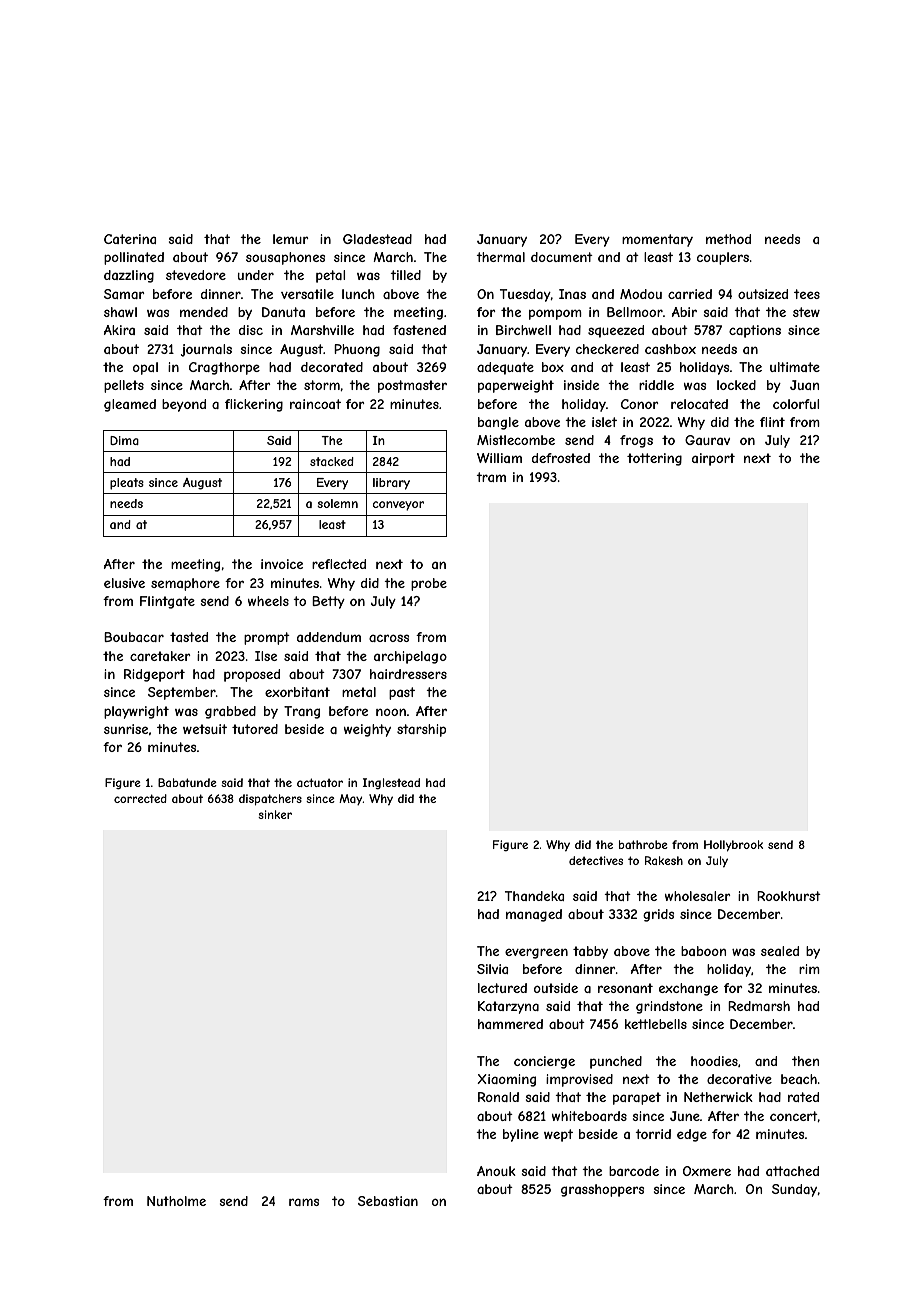 Image resolution: width=924 pixels, height=1308 pixels. What do you see at coordinates (126, 729) in the screenshot?
I see `sunrise` at bounding box center [126, 729].
